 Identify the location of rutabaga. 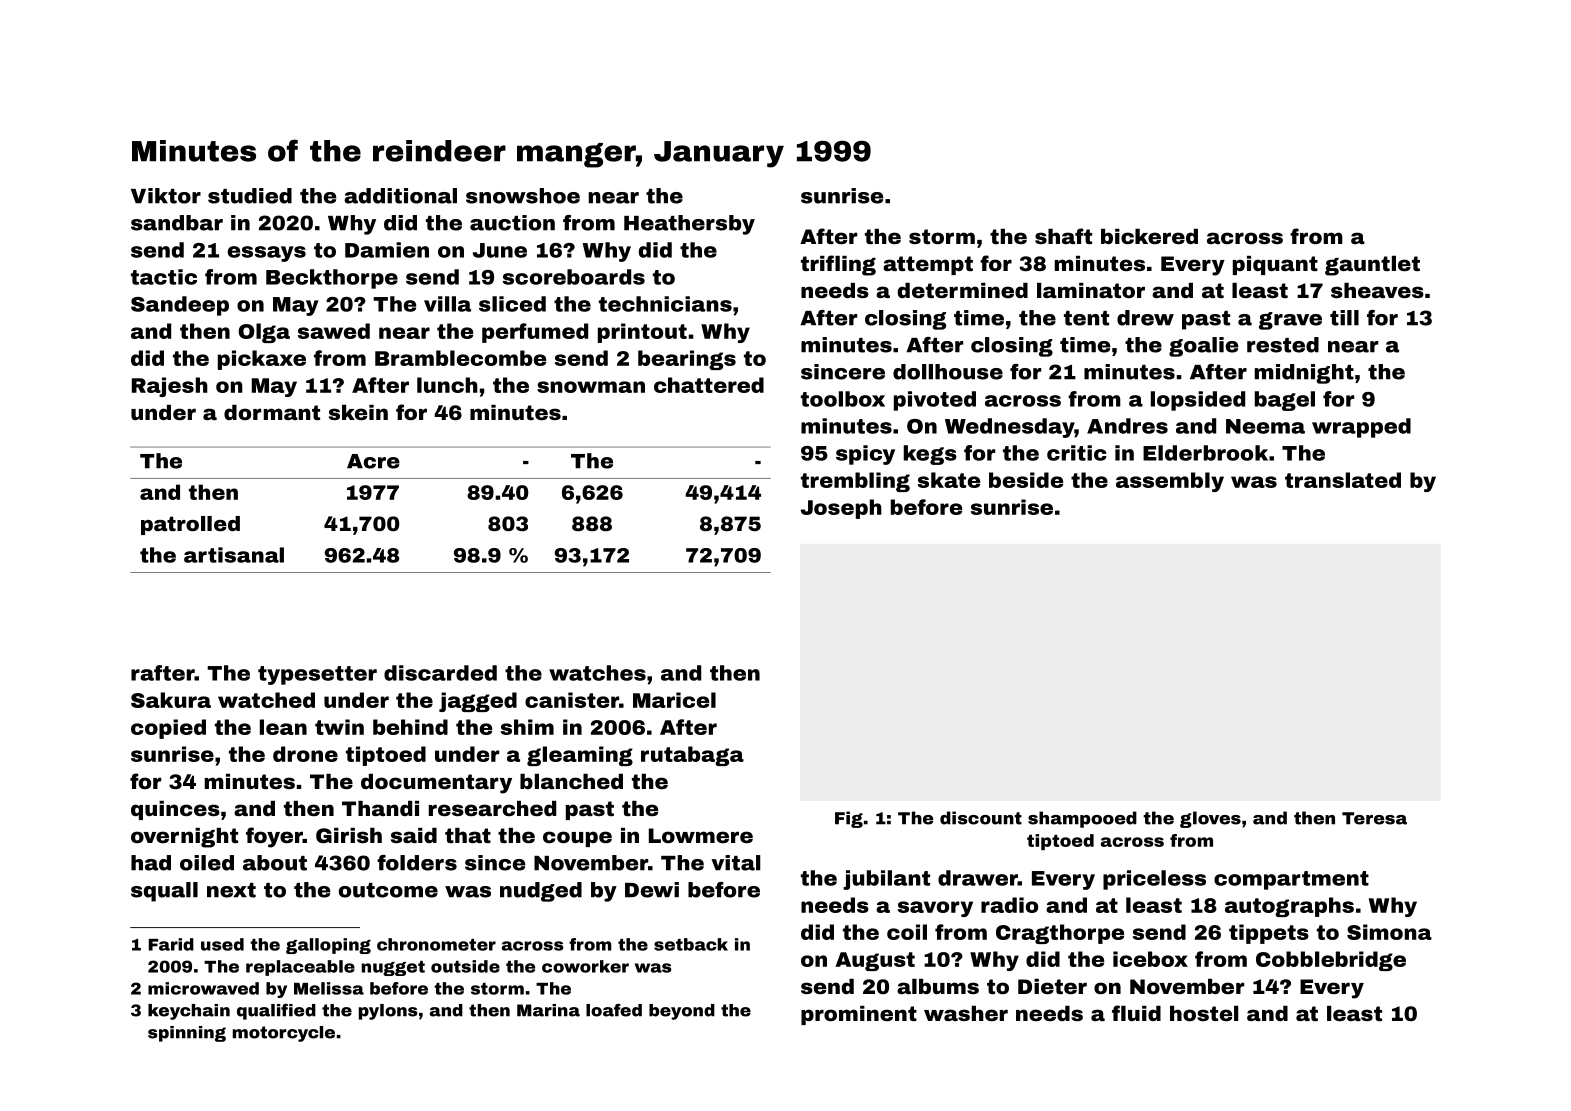
(692, 756).
